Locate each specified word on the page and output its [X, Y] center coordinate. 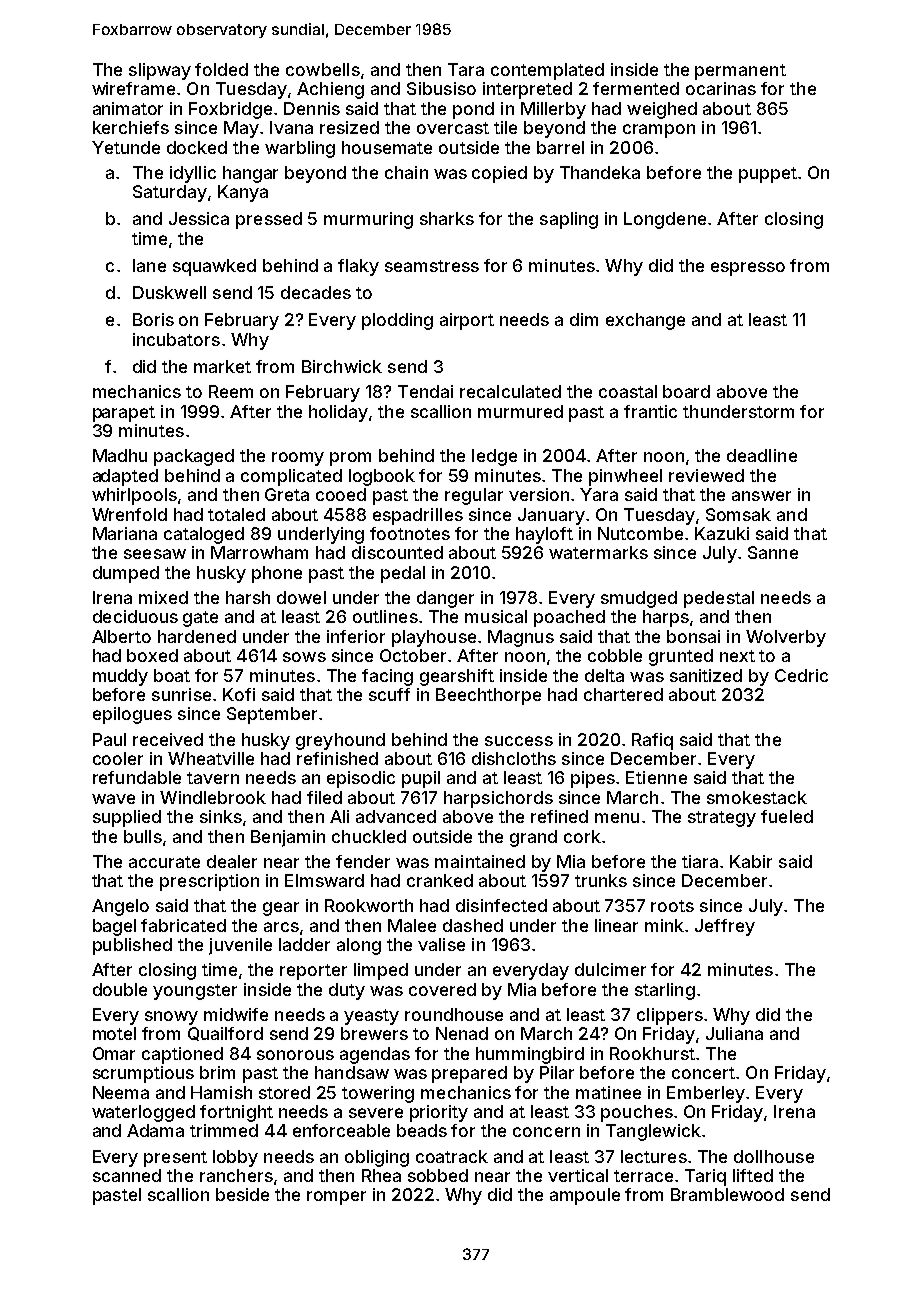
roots [672, 906]
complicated [291, 477]
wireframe [133, 88]
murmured [520, 411]
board [686, 391]
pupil [421, 779]
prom [350, 459]
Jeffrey [725, 927]
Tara [466, 69]
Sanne [773, 552]
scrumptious [143, 1074]
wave [113, 799]
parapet [124, 414]
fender [363, 861]
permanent [740, 72]
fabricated [183, 925]
